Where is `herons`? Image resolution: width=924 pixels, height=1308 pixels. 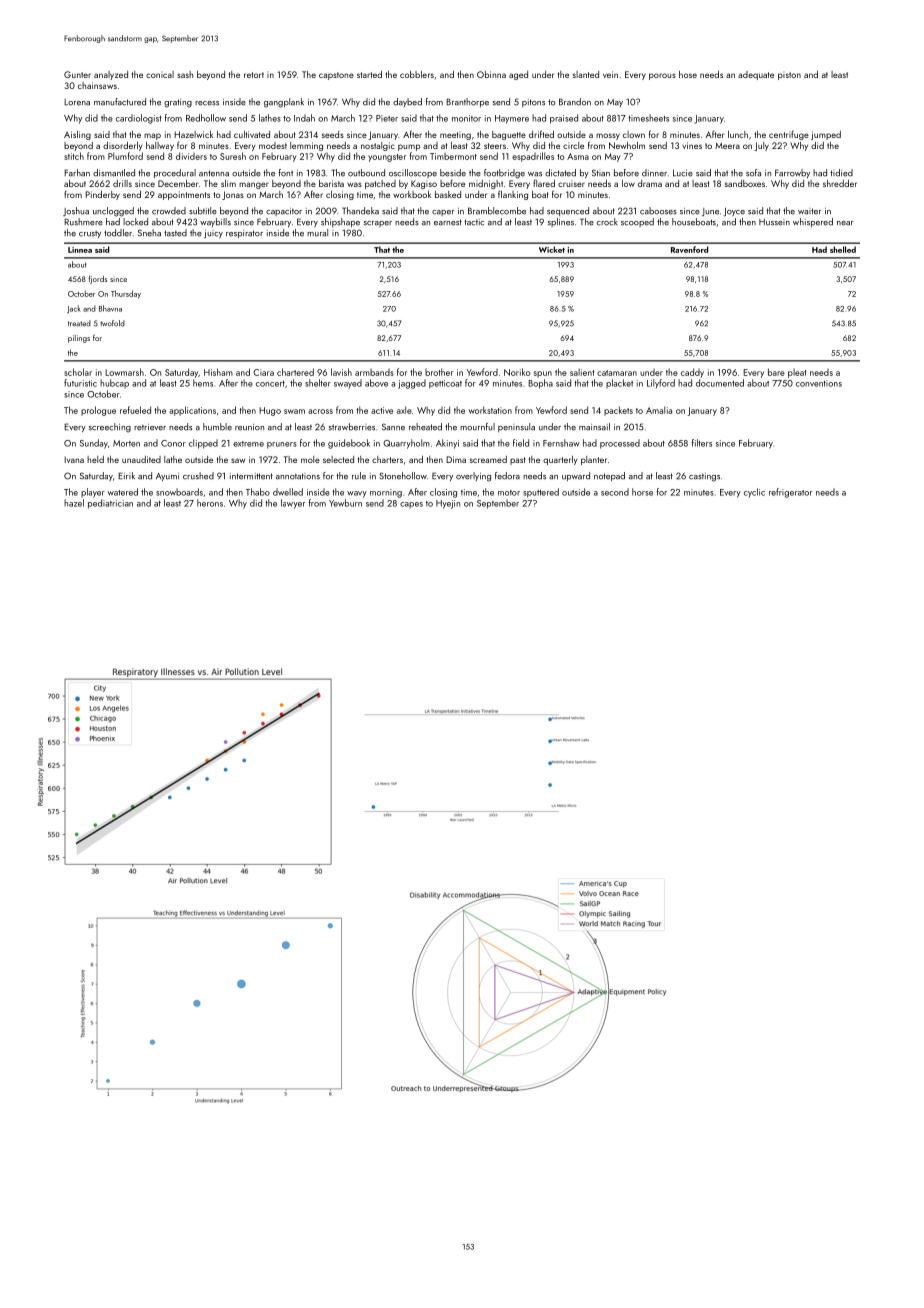 herons is located at coordinates (210, 503).
